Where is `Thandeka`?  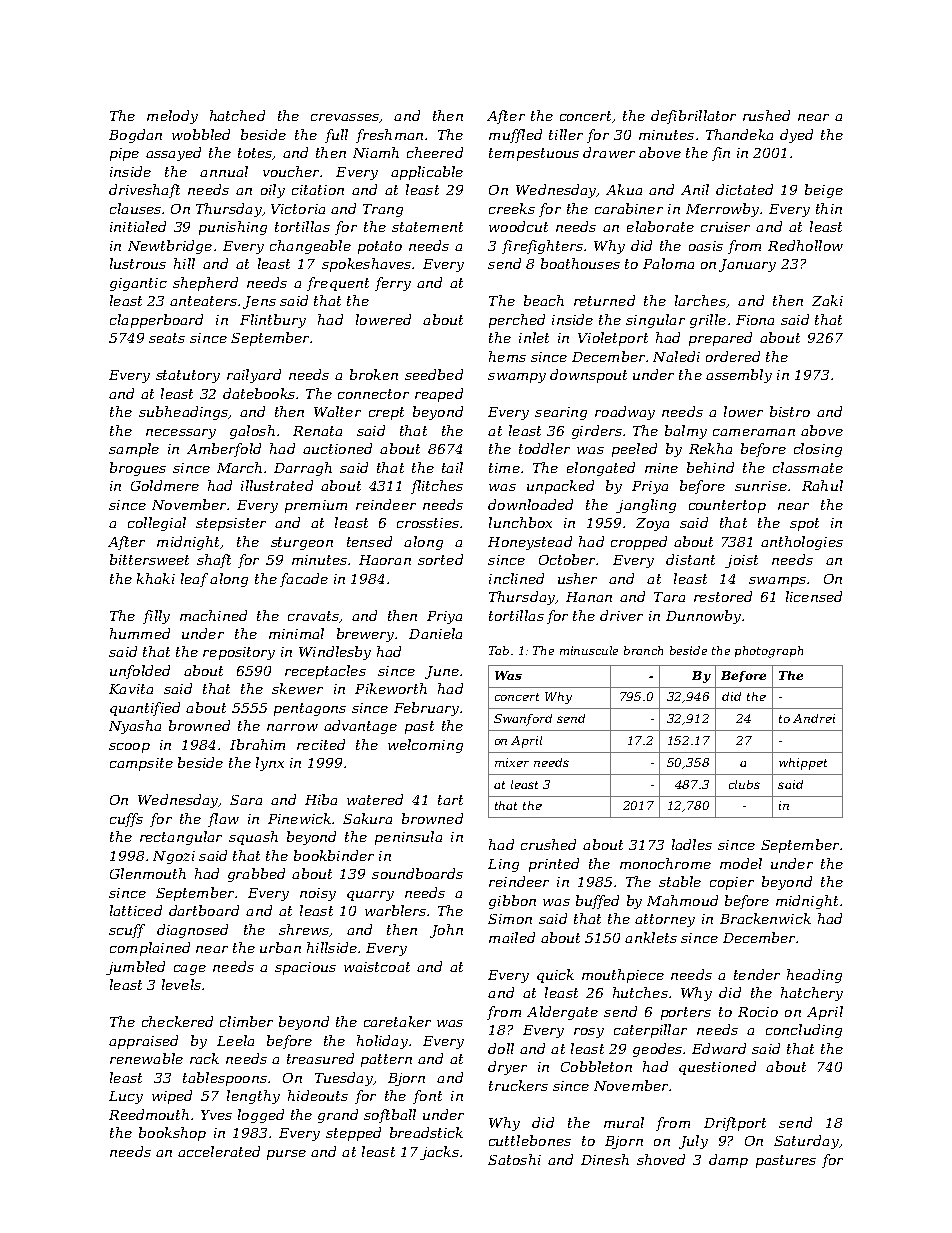
Thandeka is located at coordinates (739, 134).
